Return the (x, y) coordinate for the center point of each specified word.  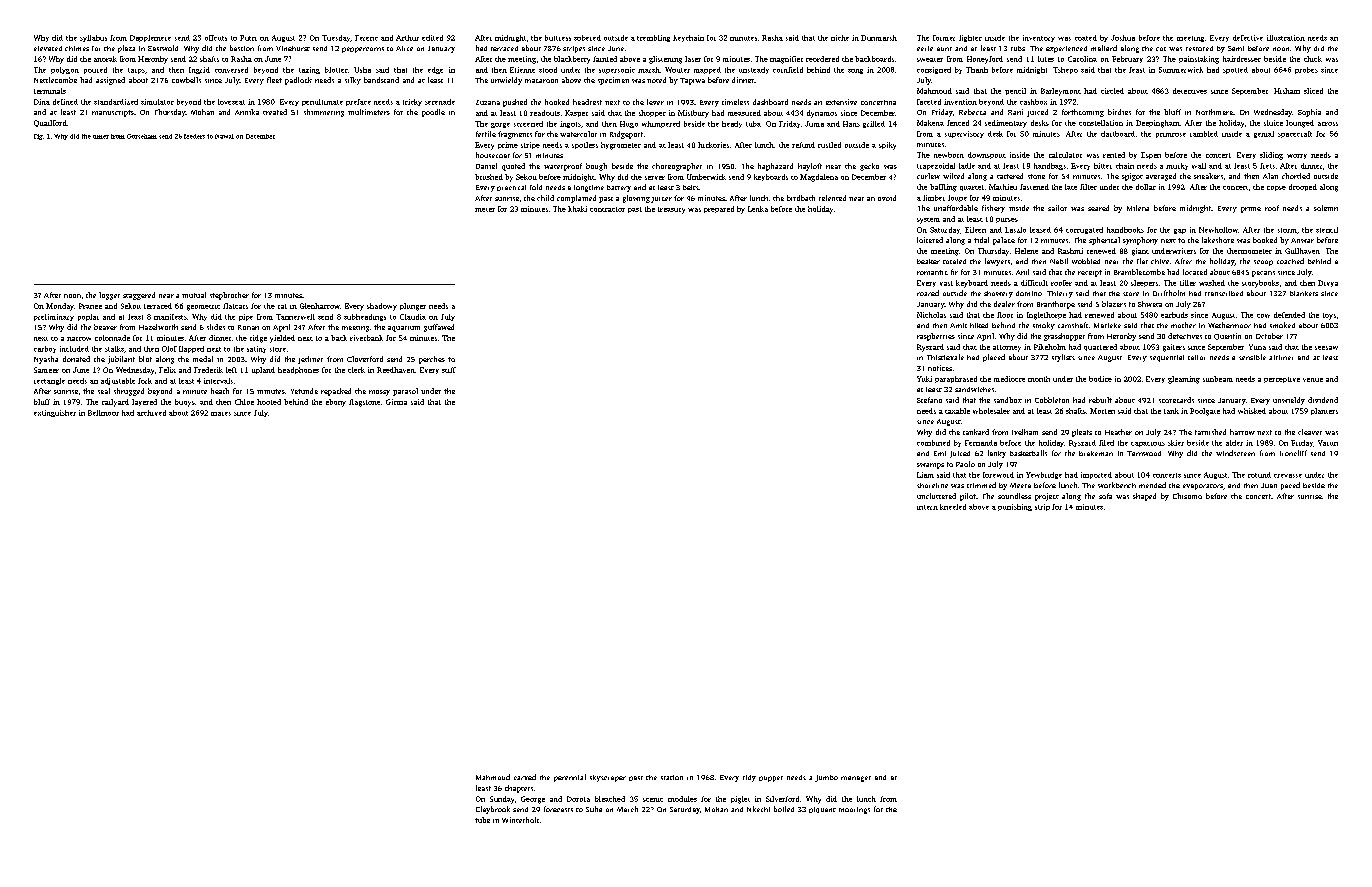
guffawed (439, 328)
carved (525, 777)
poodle (433, 113)
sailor (1057, 208)
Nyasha (46, 360)
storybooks (1260, 284)
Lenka (758, 209)
